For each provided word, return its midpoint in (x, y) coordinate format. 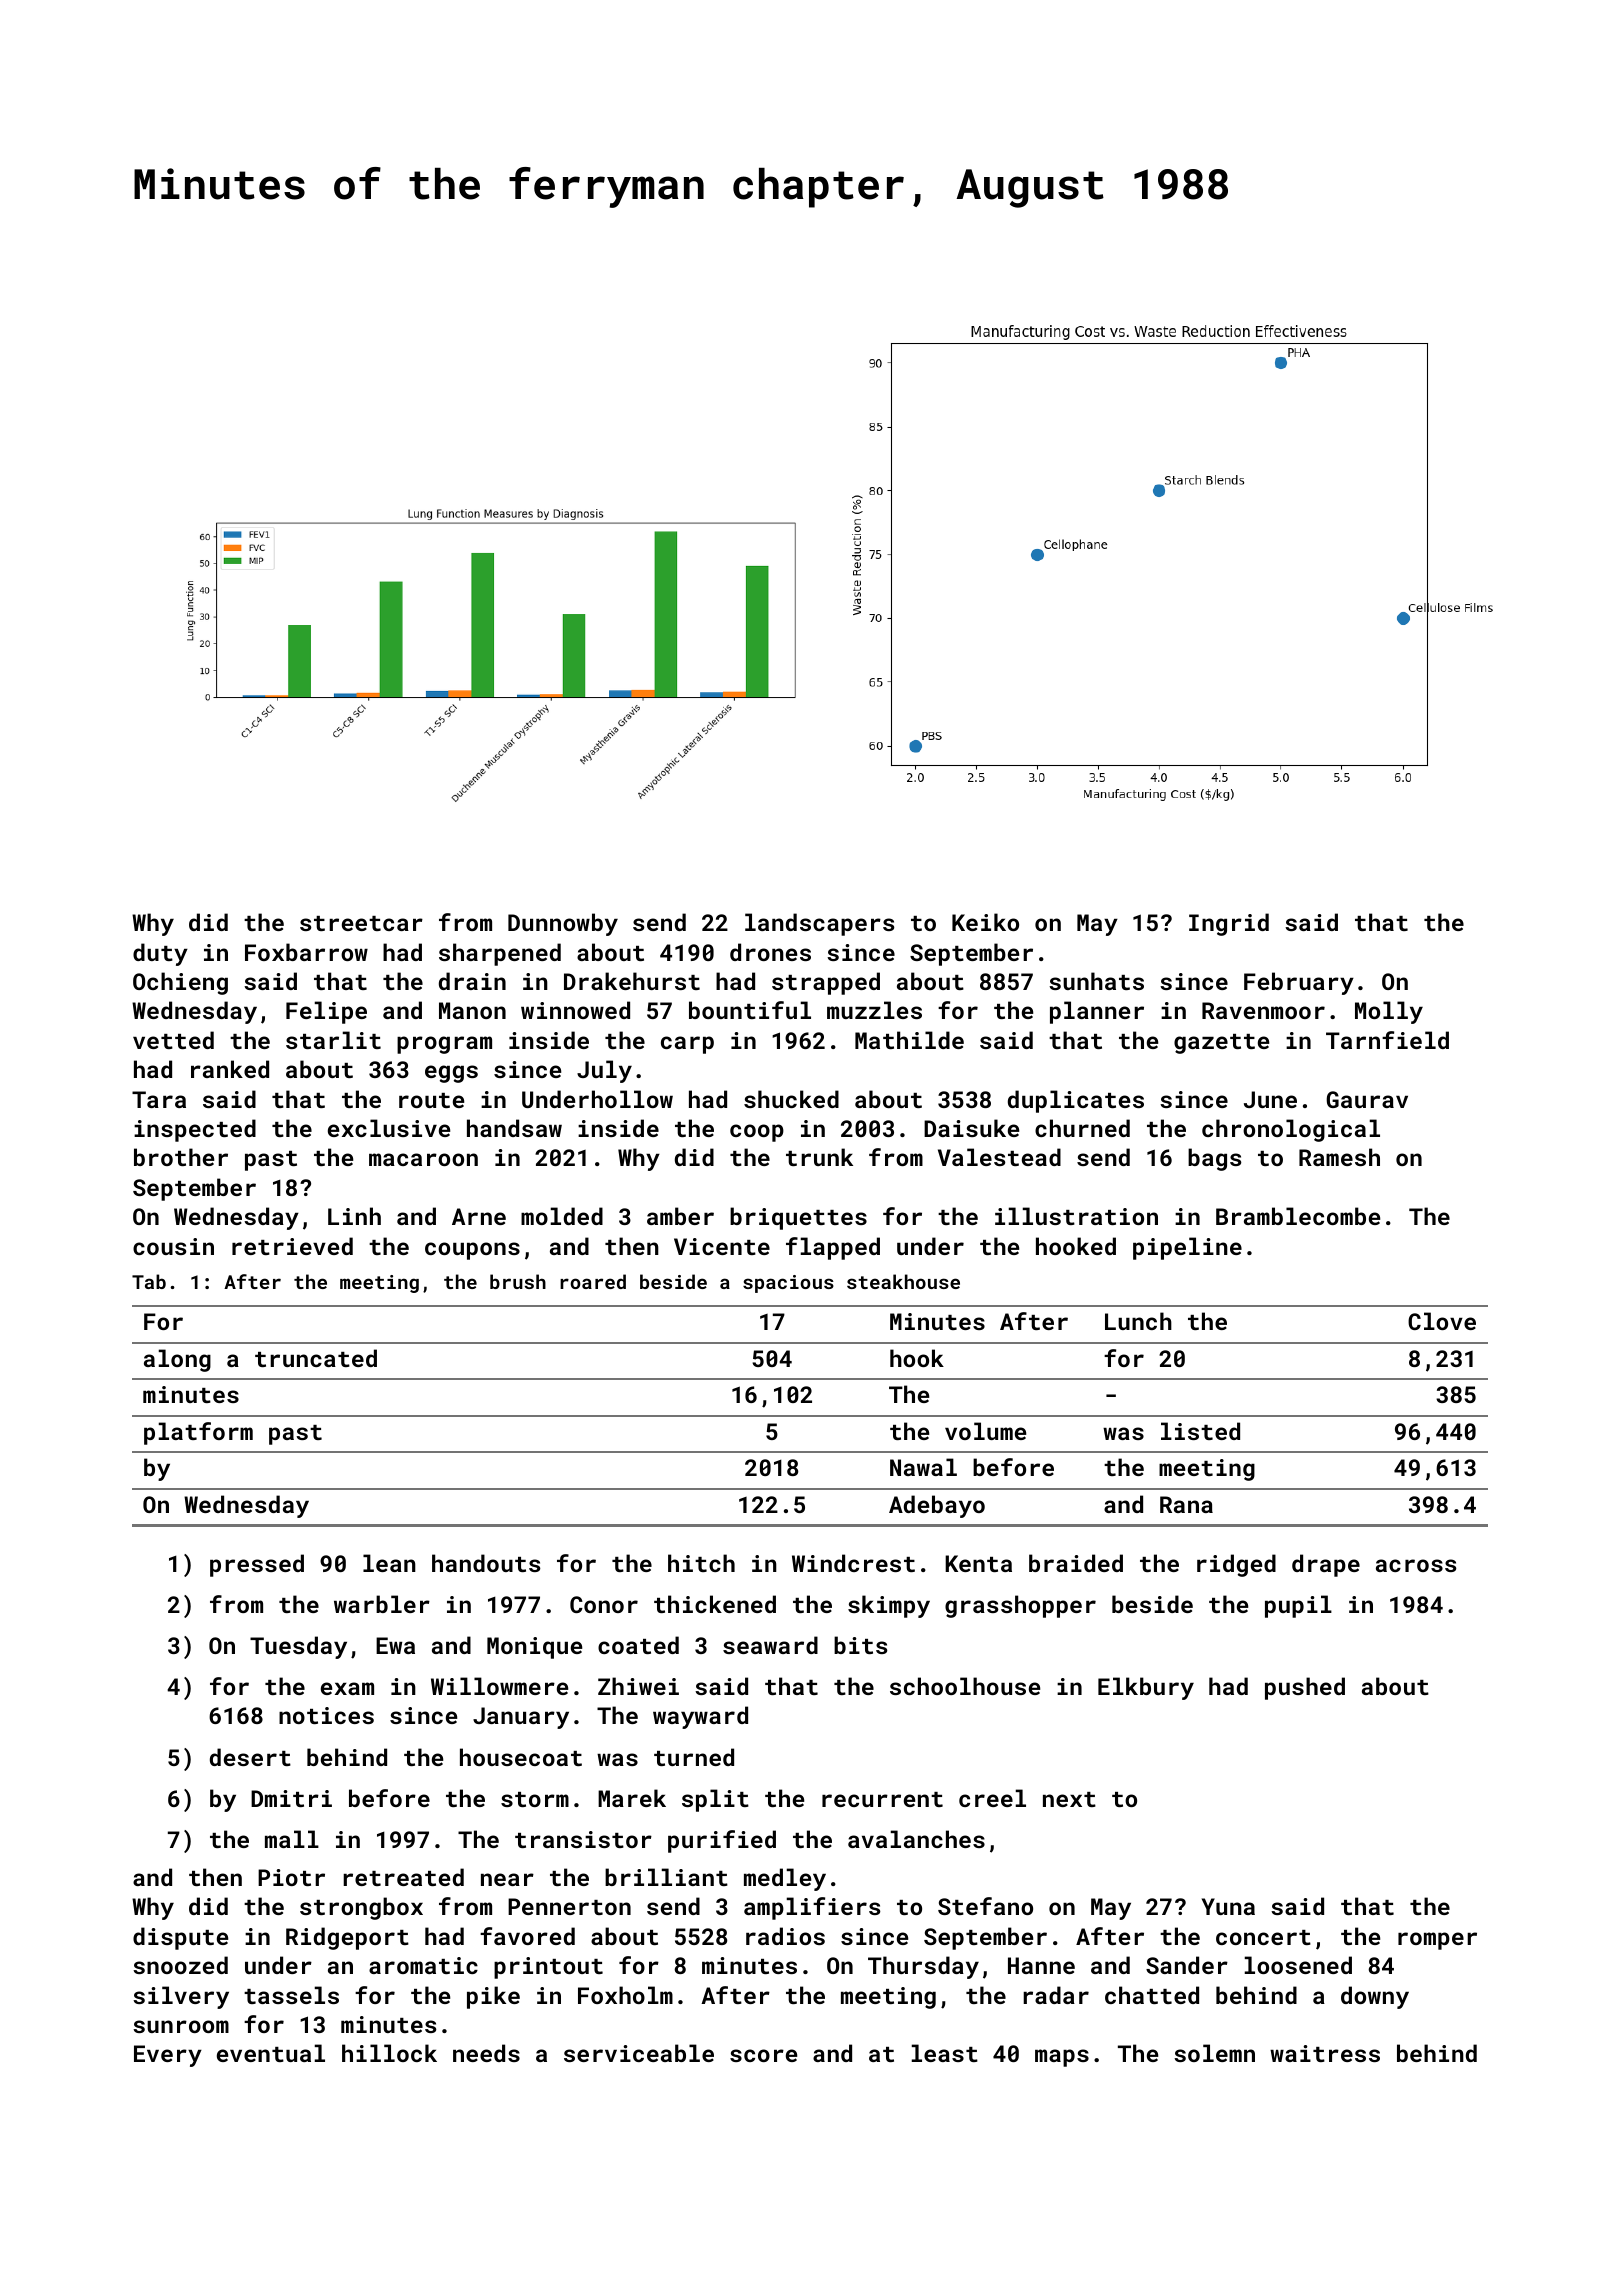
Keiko (985, 922)
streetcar (361, 923)
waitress (1325, 2053)
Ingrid (1229, 924)
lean (389, 1563)
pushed (1305, 1688)
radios (785, 1936)
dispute (180, 1938)
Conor (604, 1604)
